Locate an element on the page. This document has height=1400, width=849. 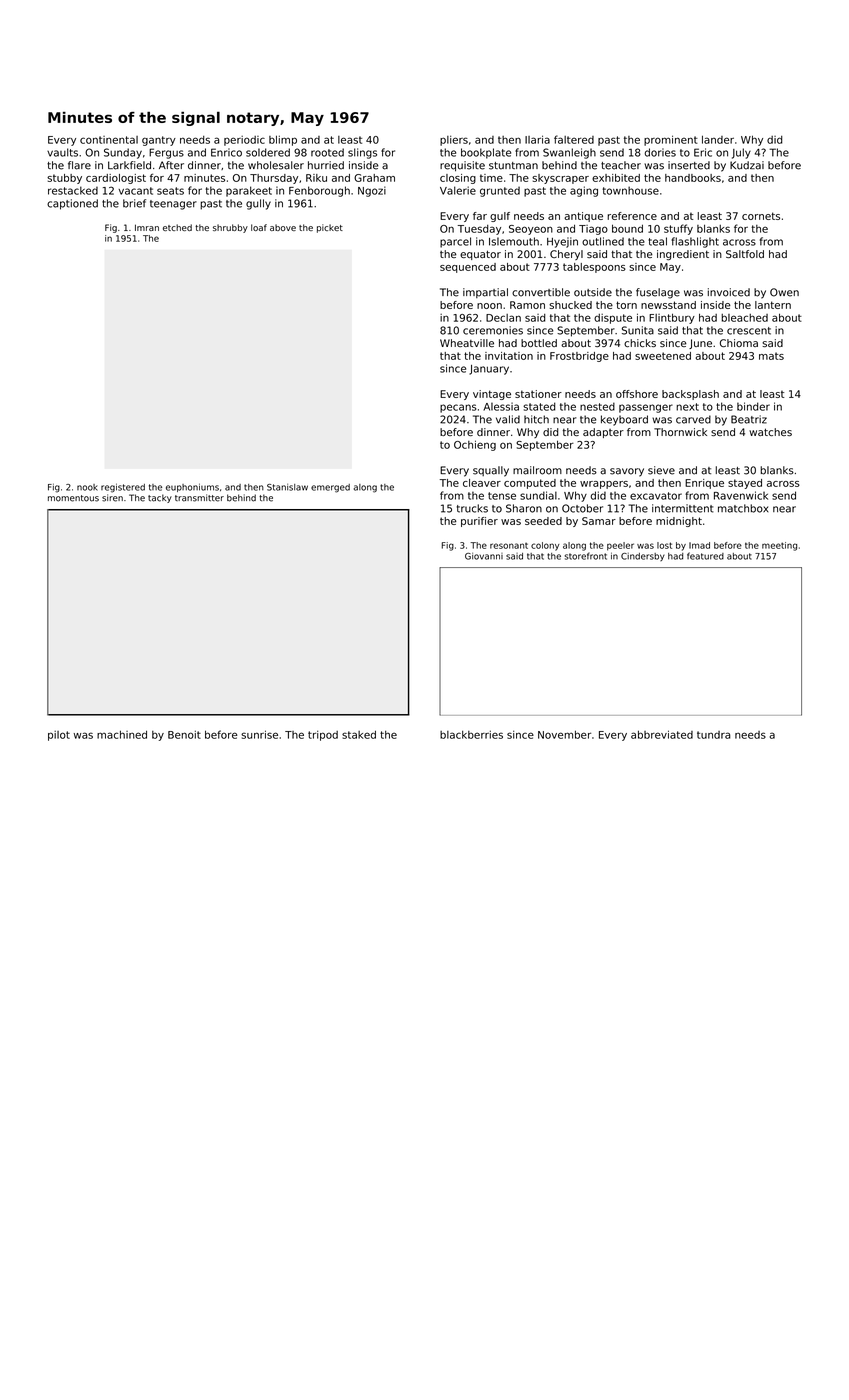
June is located at coordinates (700, 344).
